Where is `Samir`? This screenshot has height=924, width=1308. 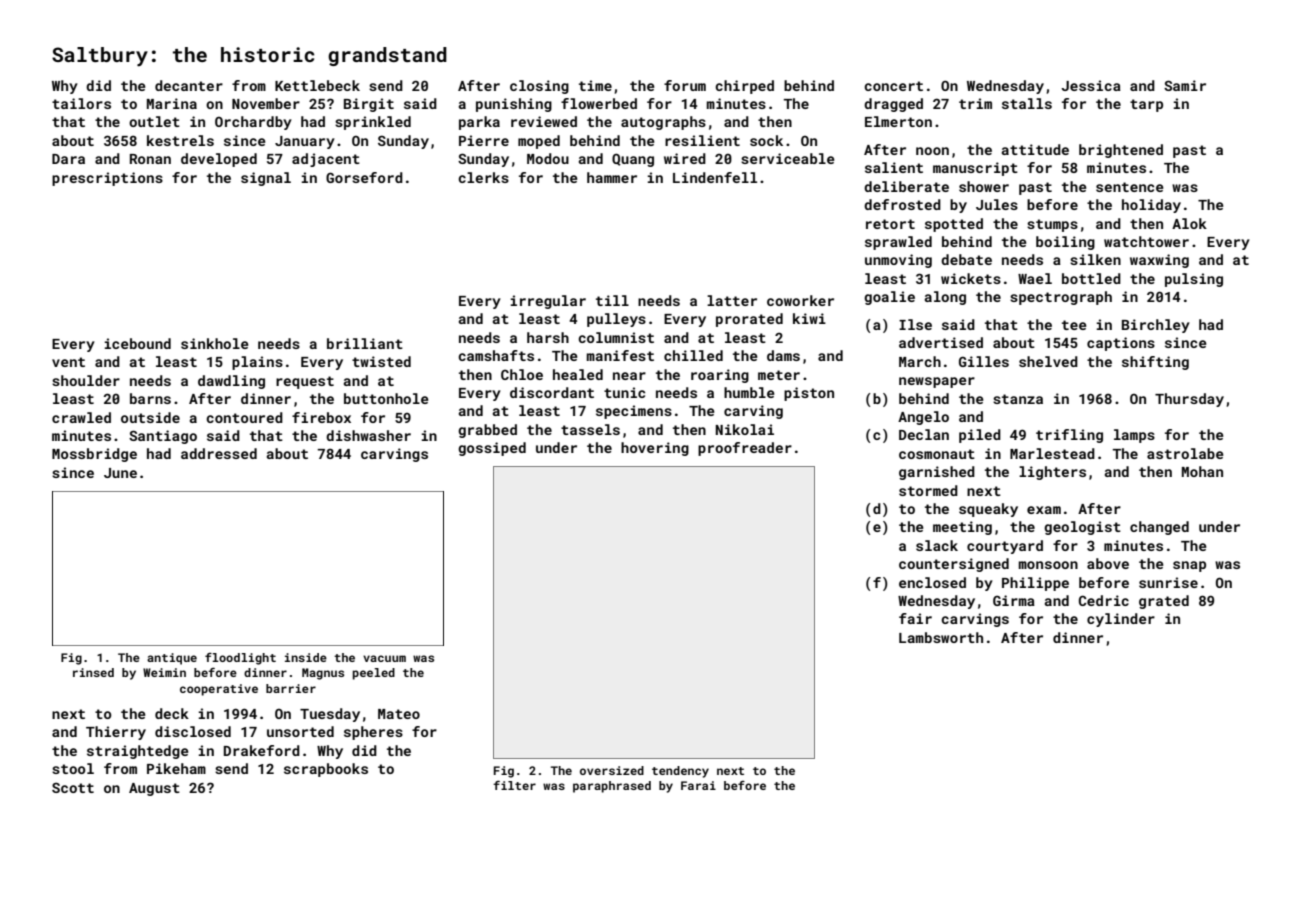
Samir is located at coordinates (1185, 85).
